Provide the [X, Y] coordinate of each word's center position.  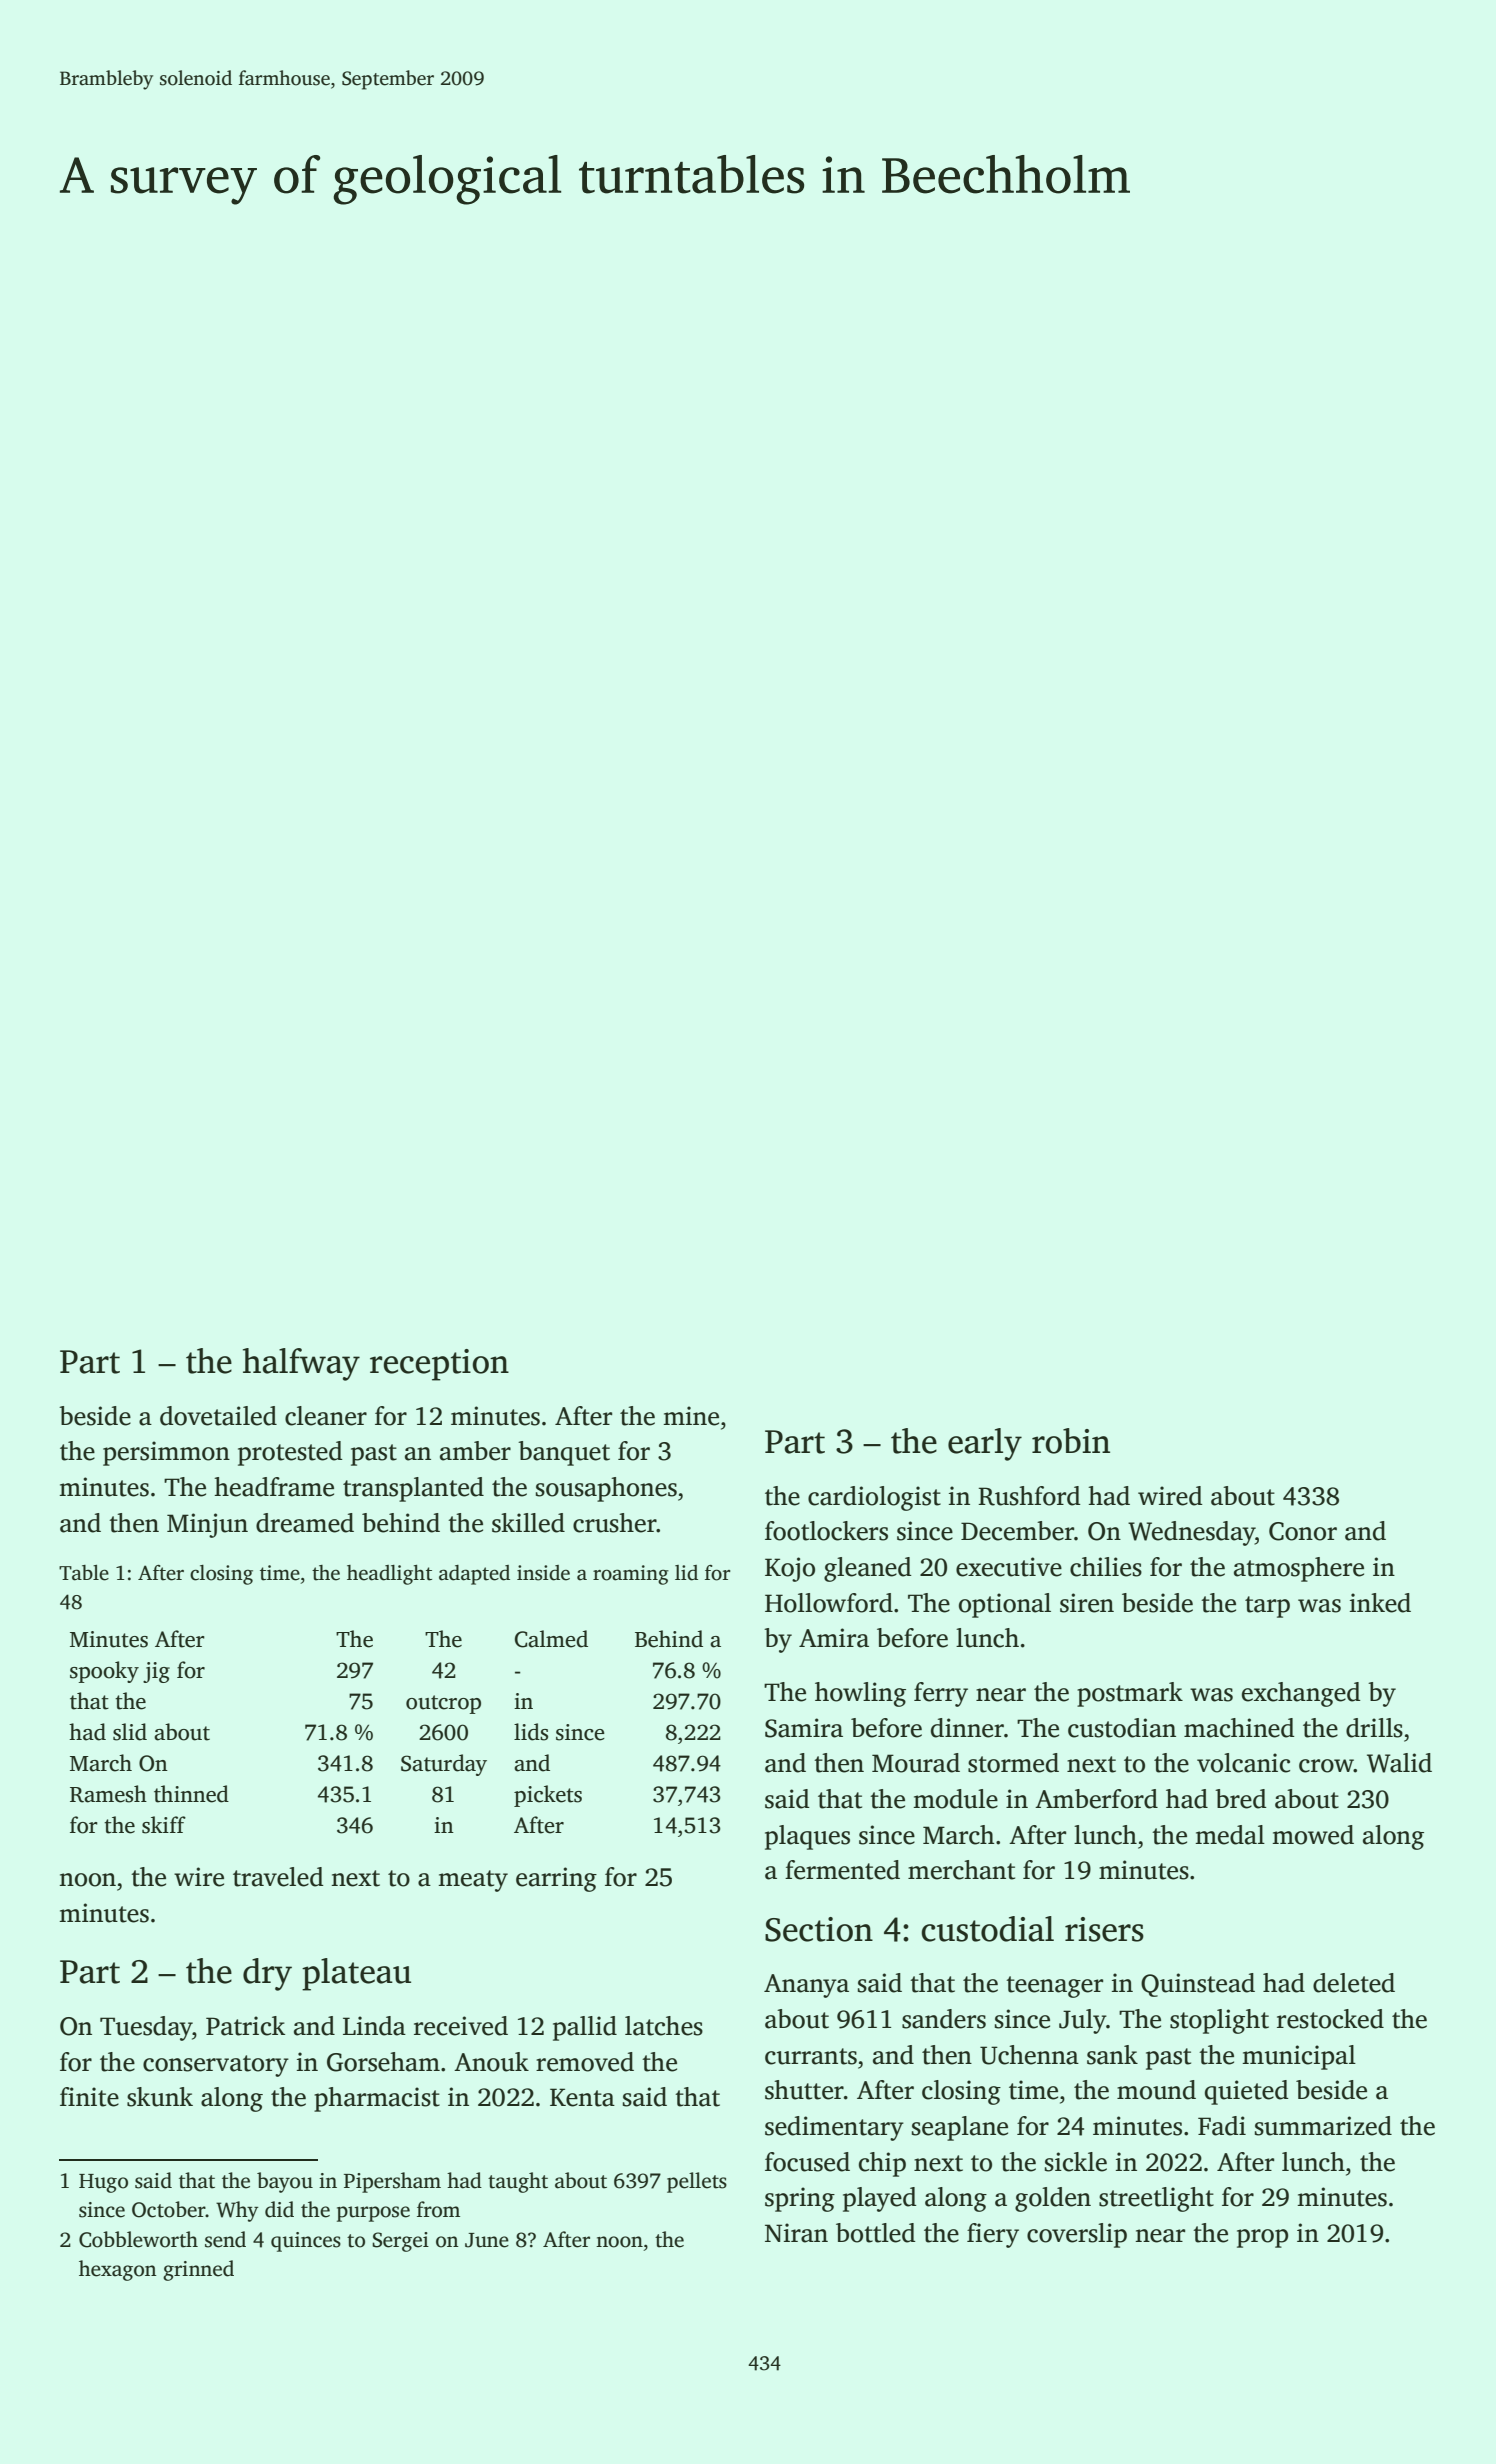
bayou [285, 2182]
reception [439, 1365]
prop [1262, 2238]
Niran [796, 2233]
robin [1071, 1441]
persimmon [166, 1453]
